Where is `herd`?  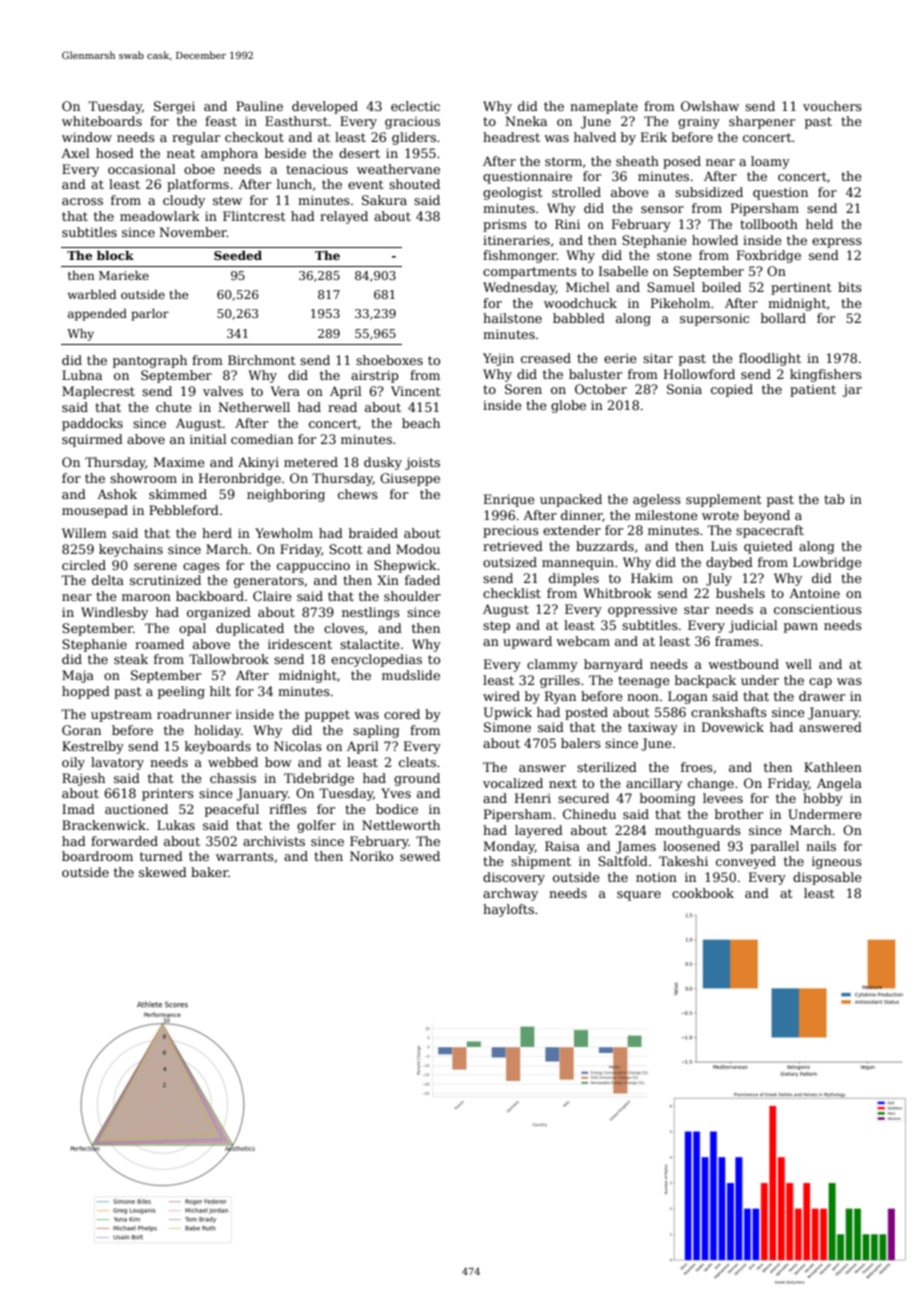 herd is located at coordinates (217, 533).
